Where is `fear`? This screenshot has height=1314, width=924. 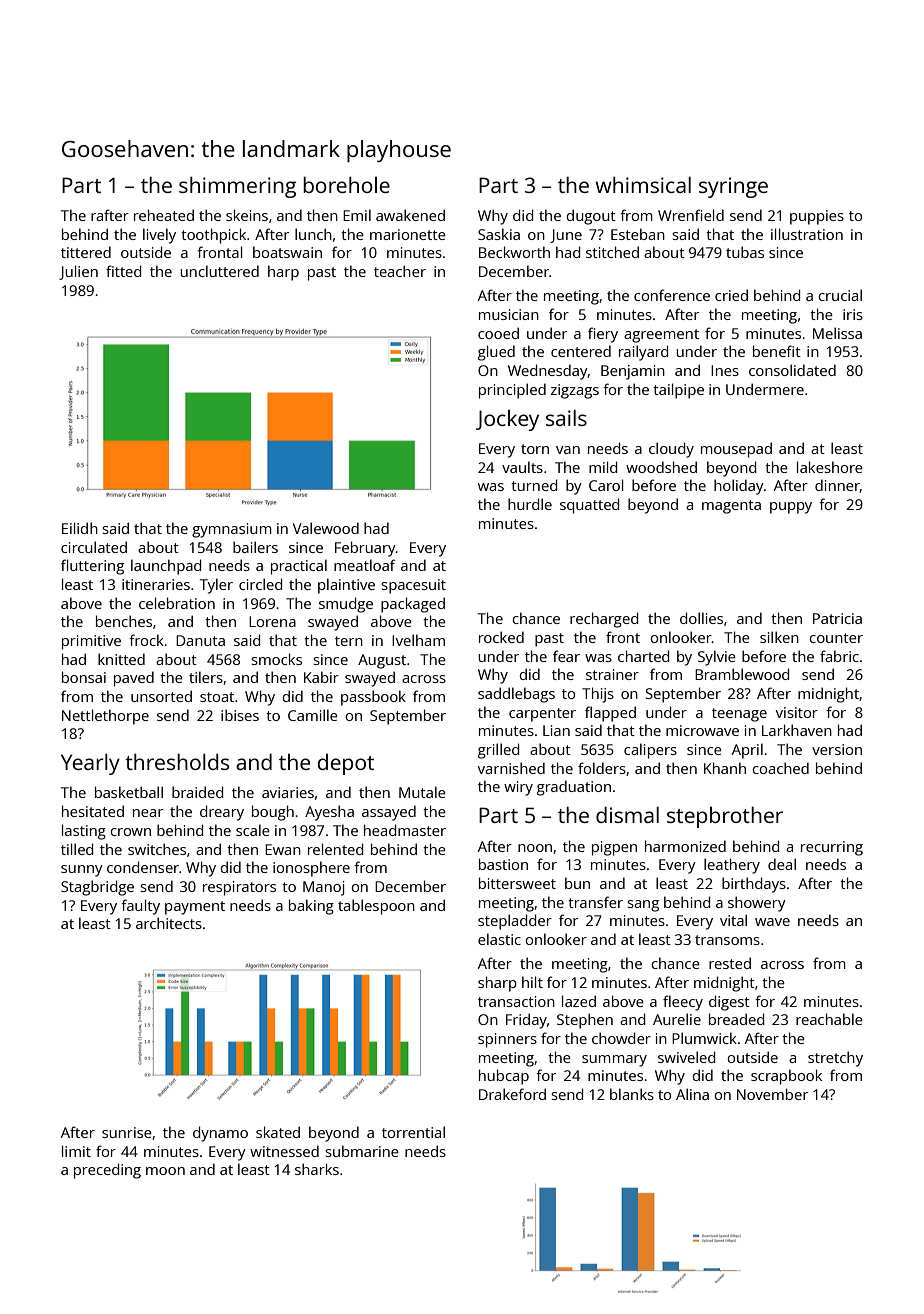
fear is located at coordinates (566, 656).
